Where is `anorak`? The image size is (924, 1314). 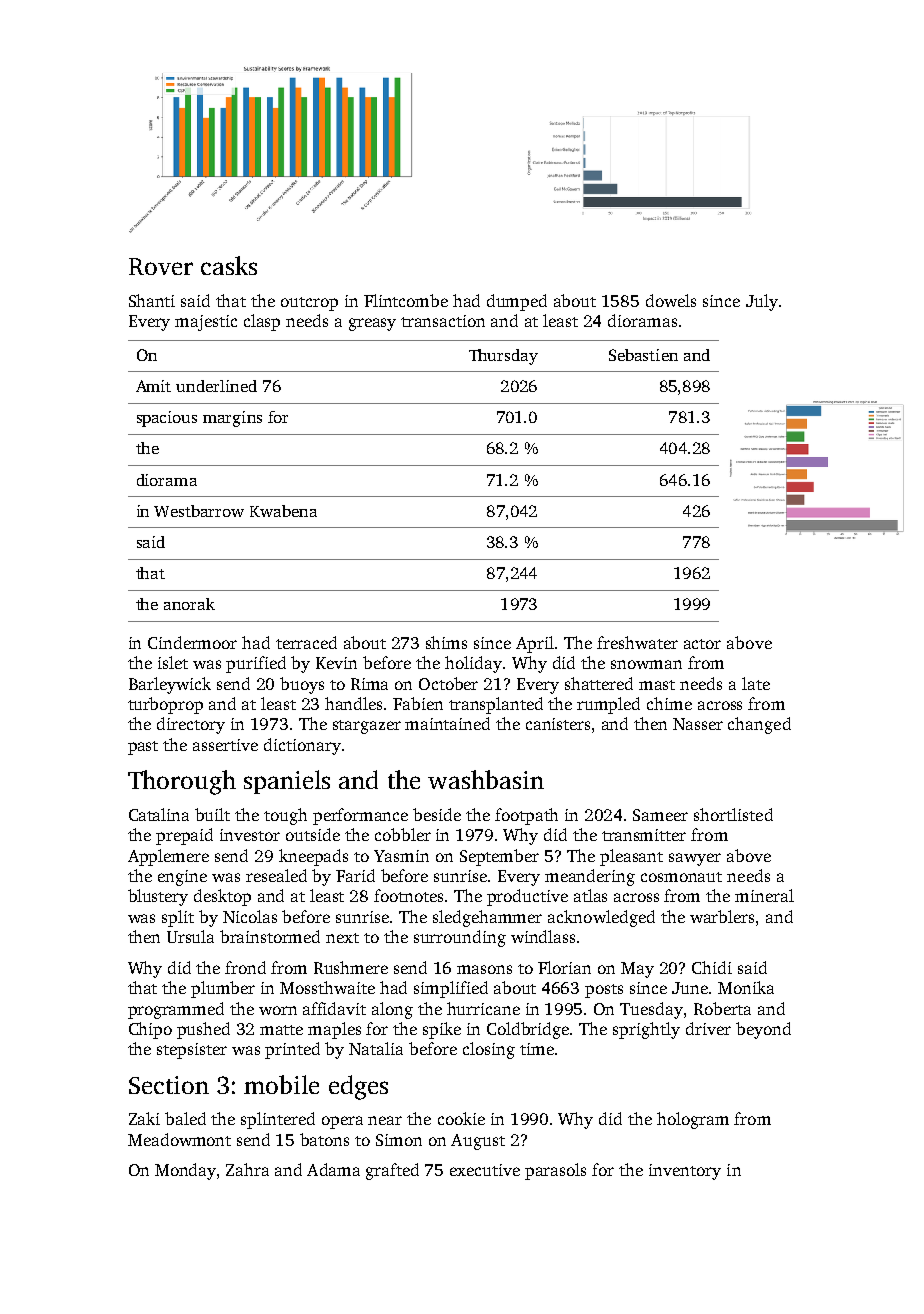 anorak is located at coordinates (189, 604).
